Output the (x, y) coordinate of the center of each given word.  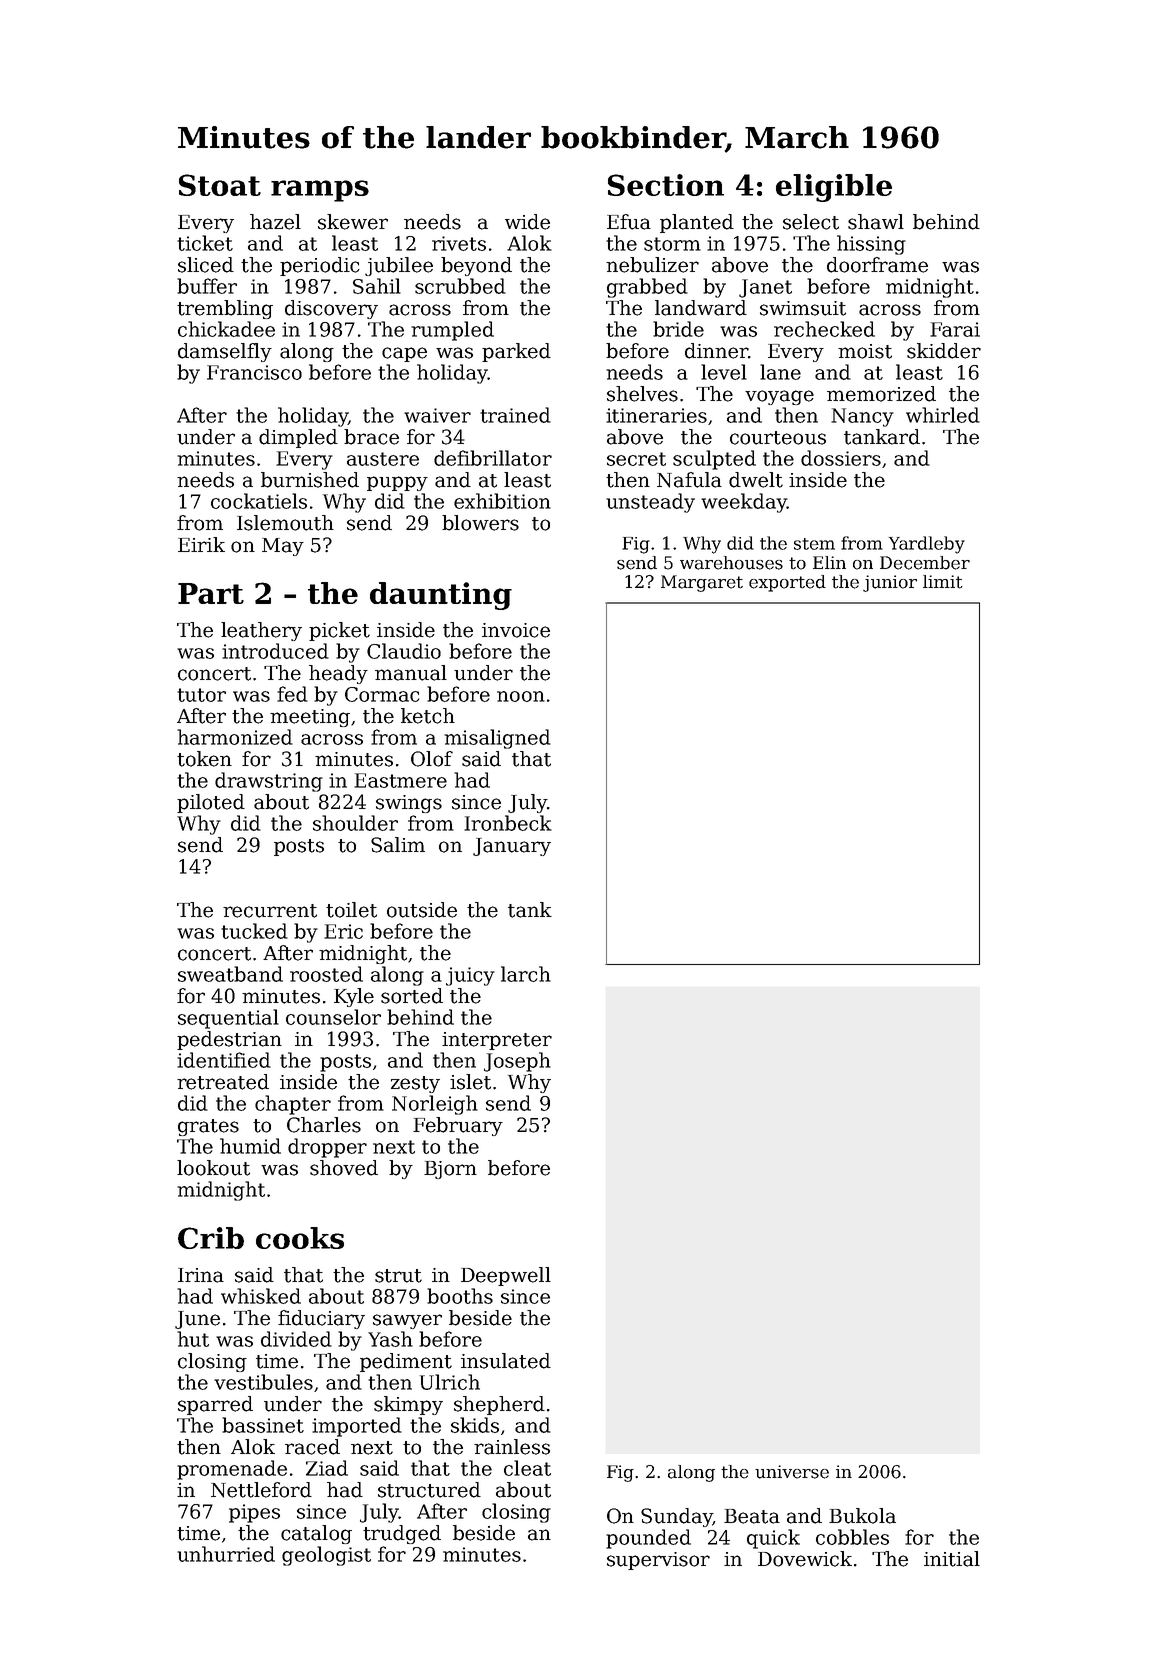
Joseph (517, 1062)
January (512, 847)
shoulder (355, 823)
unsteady (650, 503)
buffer (207, 286)
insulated (506, 1361)
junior (890, 583)
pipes (254, 1513)
